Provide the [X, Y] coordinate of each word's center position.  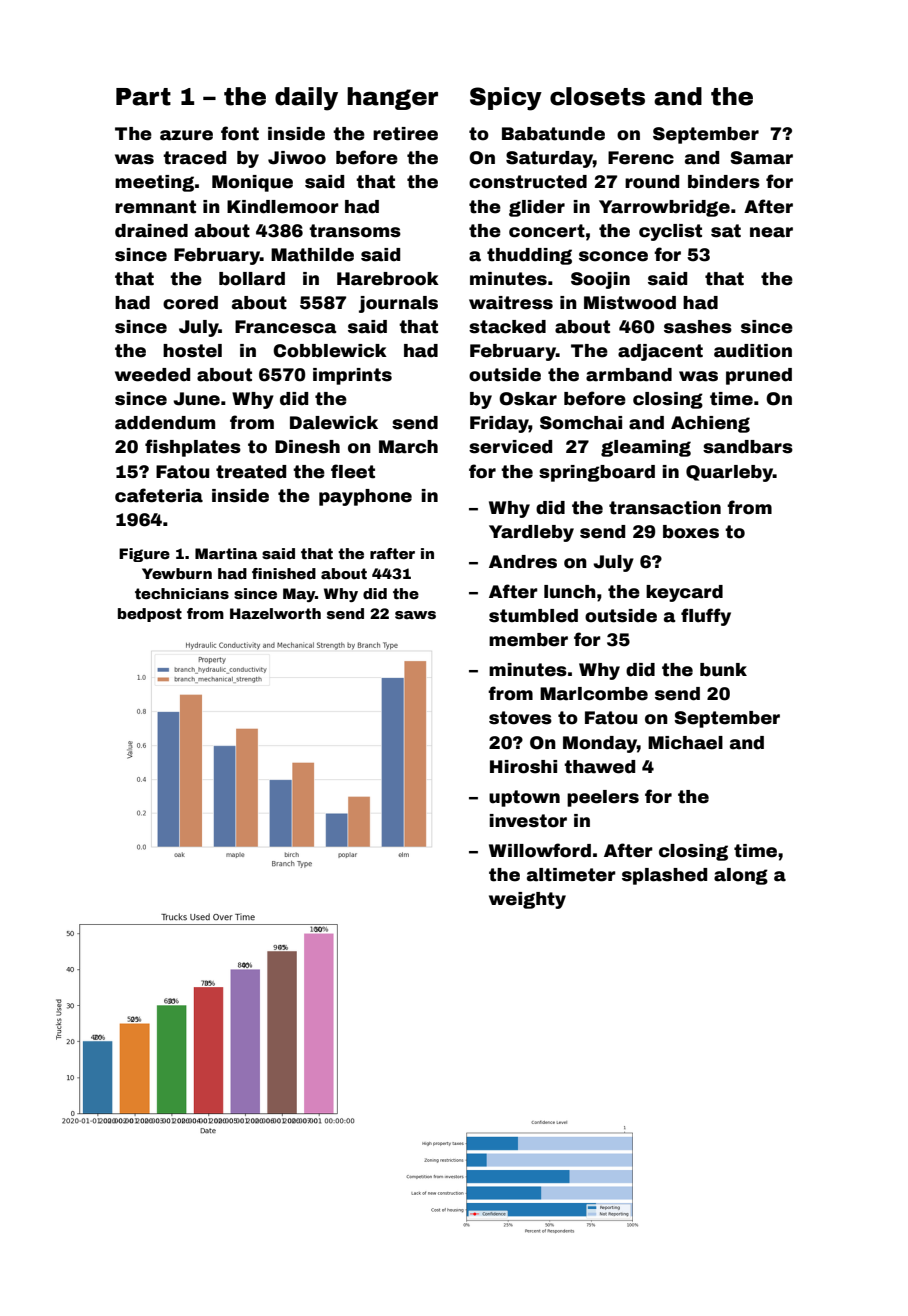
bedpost [150, 615]
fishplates [193, 448]
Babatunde [553, 134]
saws [415, 615]
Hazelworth [275, 613]
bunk [723, 670]
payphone [365, 497]
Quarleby [729, 473]
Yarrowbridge [664, 208]
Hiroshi [523, 767]
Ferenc [641, 158]
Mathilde [312, 255]
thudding [529, 256]
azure [186, 135]
